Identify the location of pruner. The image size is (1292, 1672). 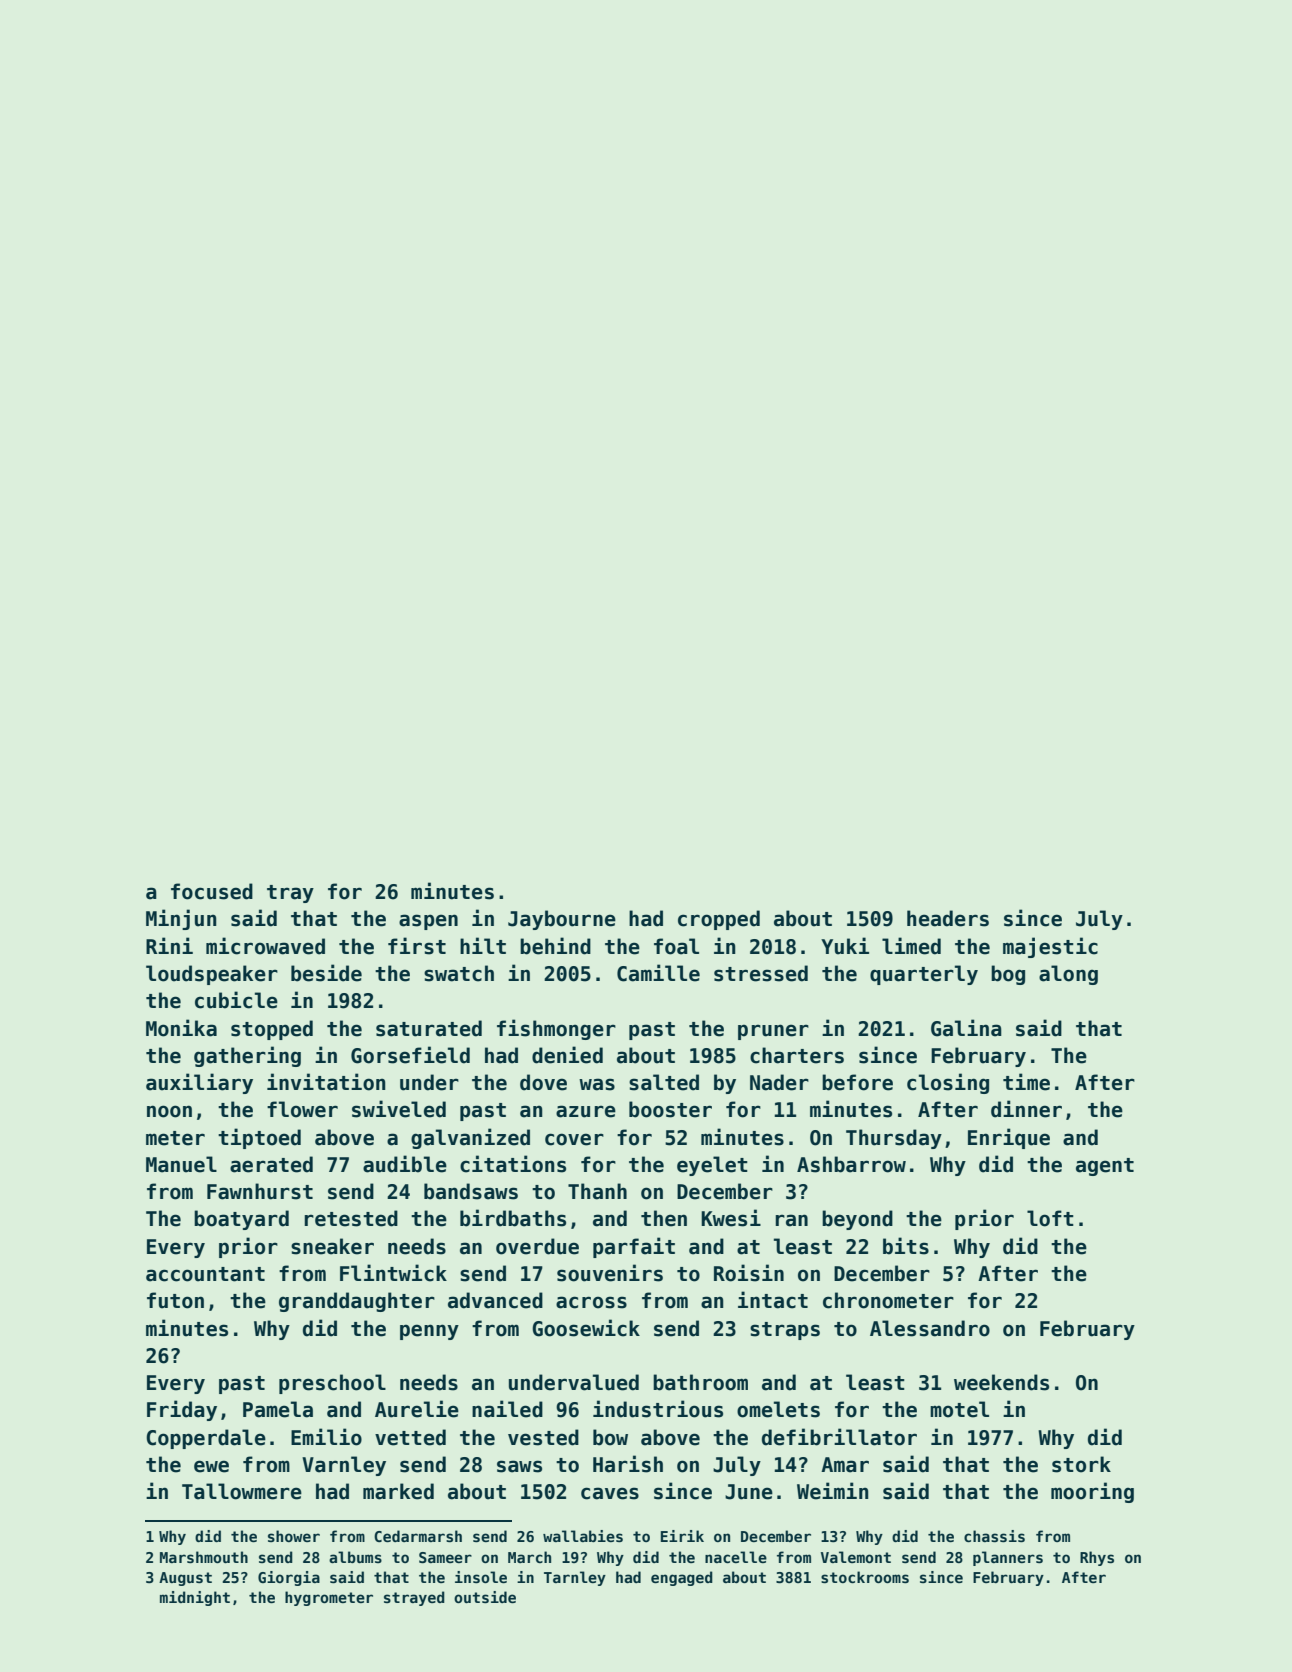
(773, 1032).
